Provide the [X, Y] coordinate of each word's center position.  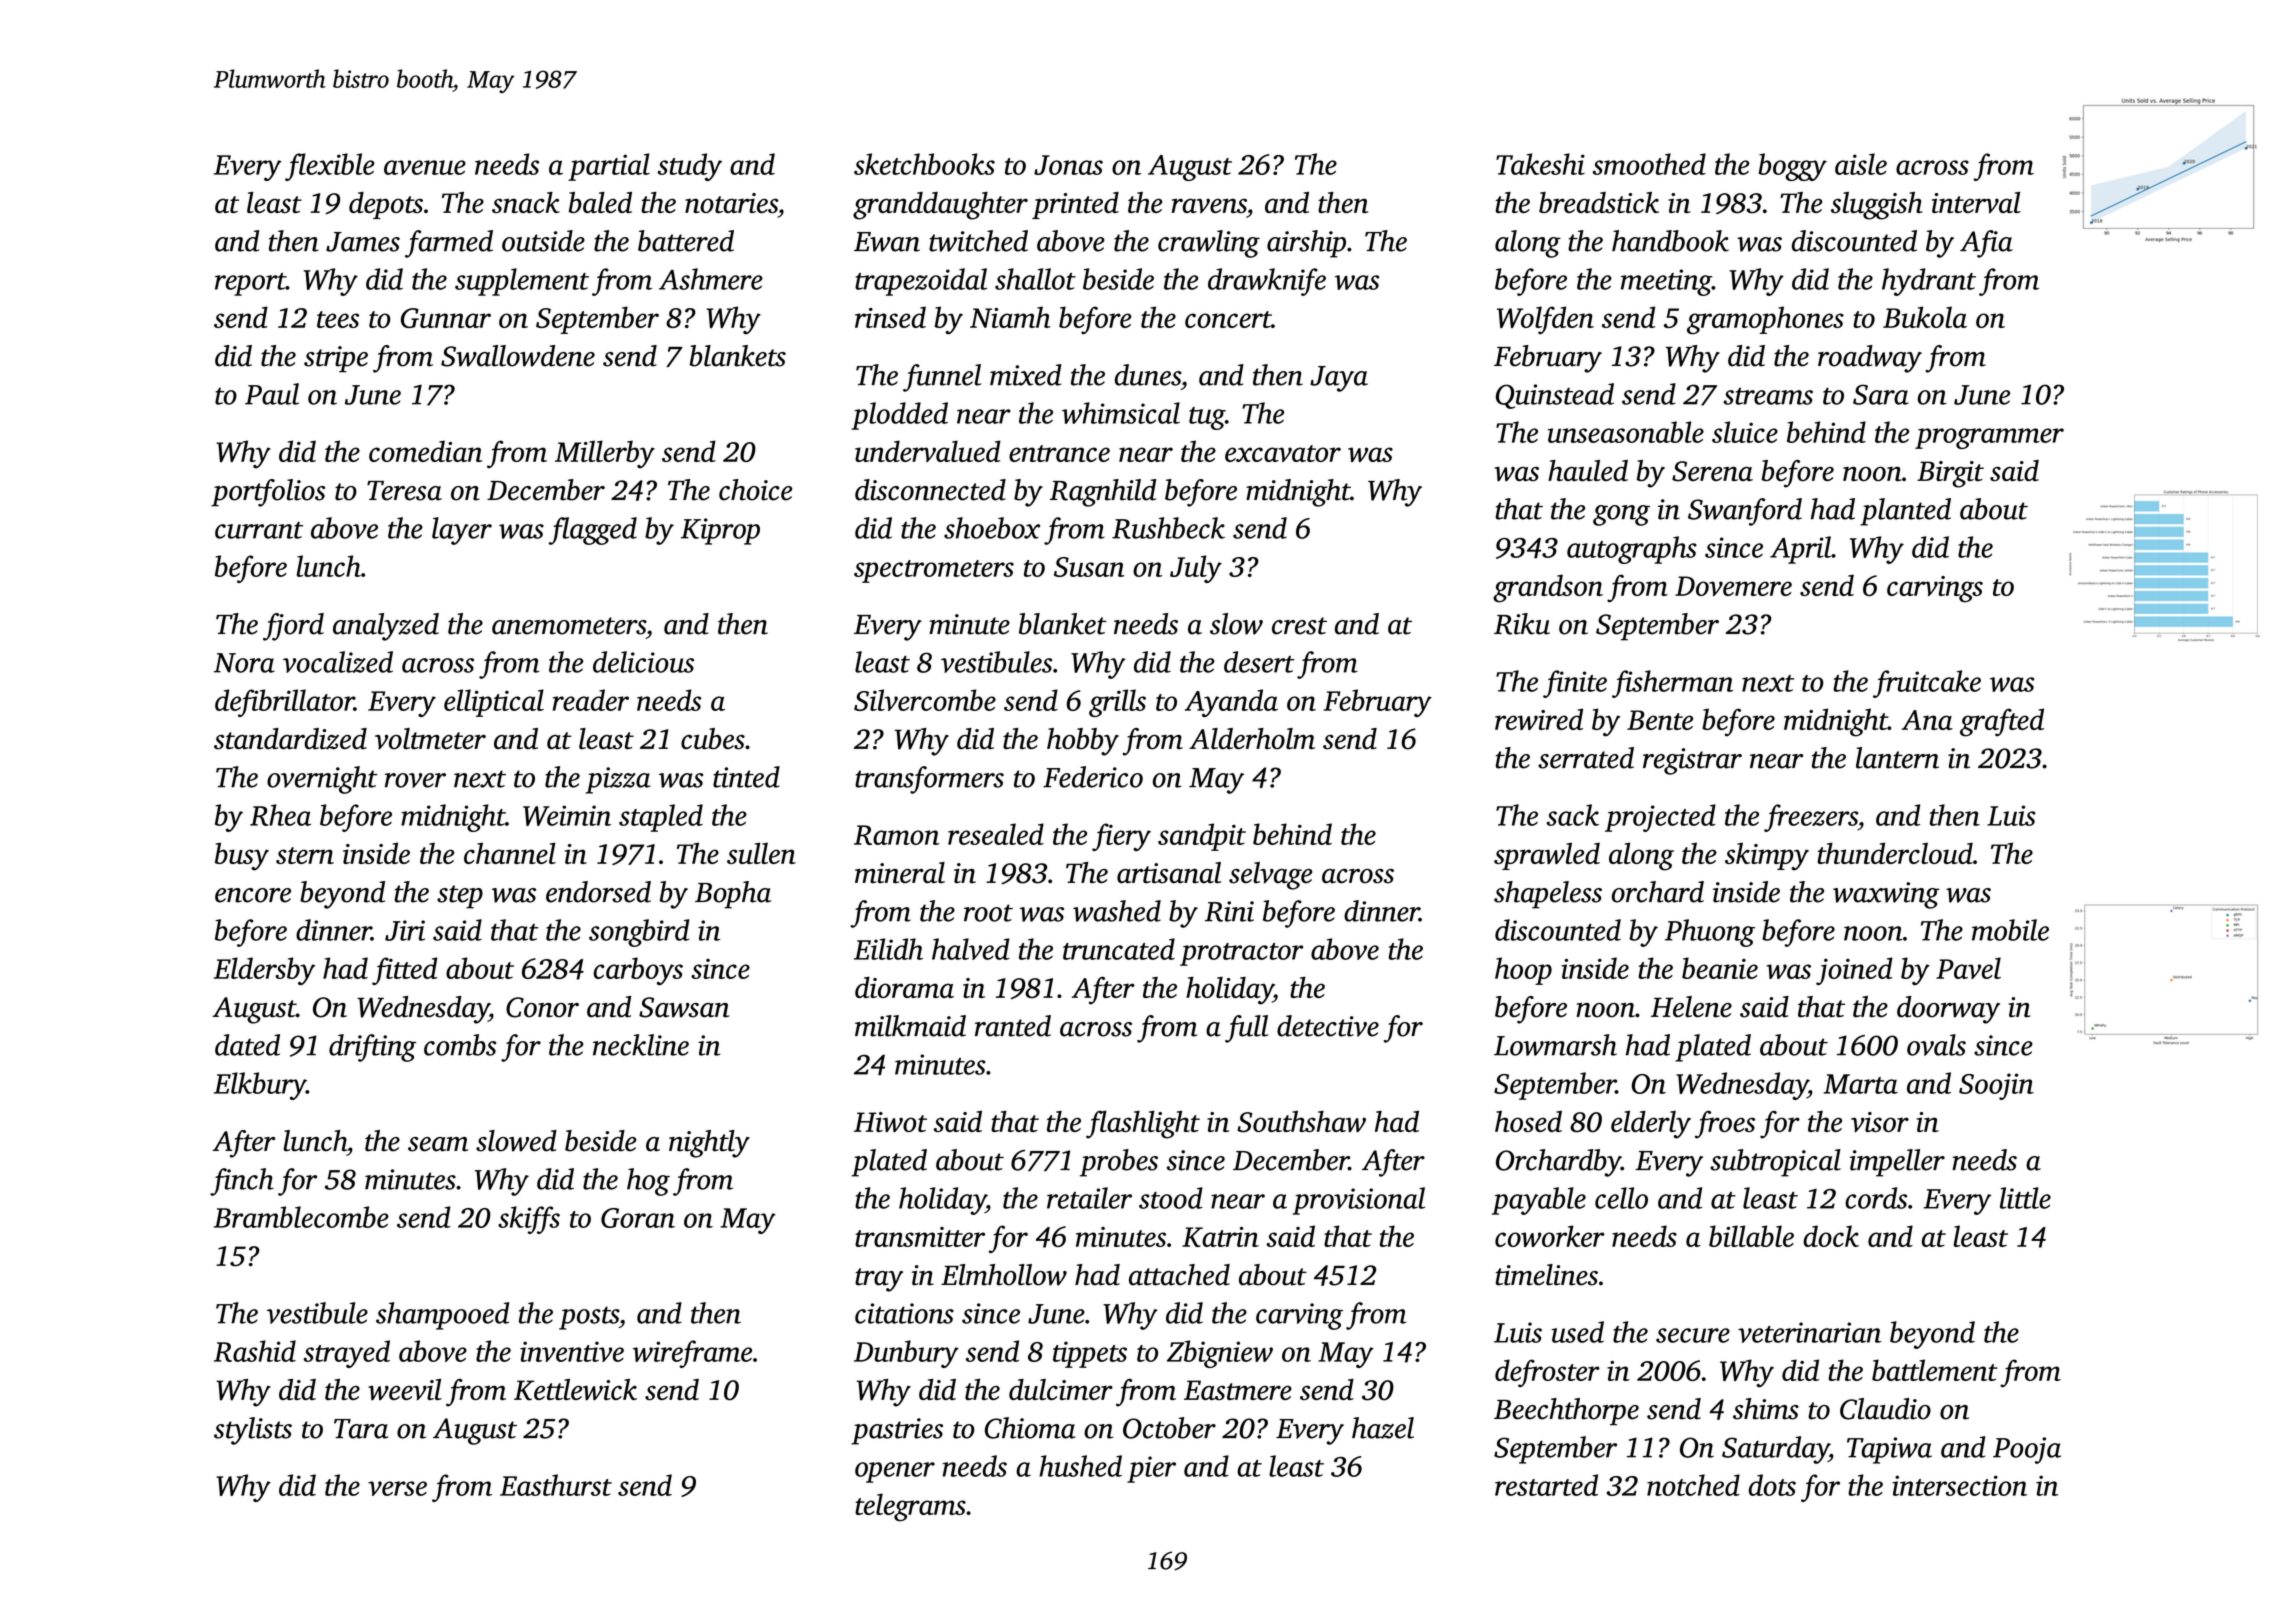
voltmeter [430, 739]
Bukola [1925, 317]
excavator [1283, 453]
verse [397, 1488]
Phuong [1710, 933]
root [988, 913]
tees [338, 319]
